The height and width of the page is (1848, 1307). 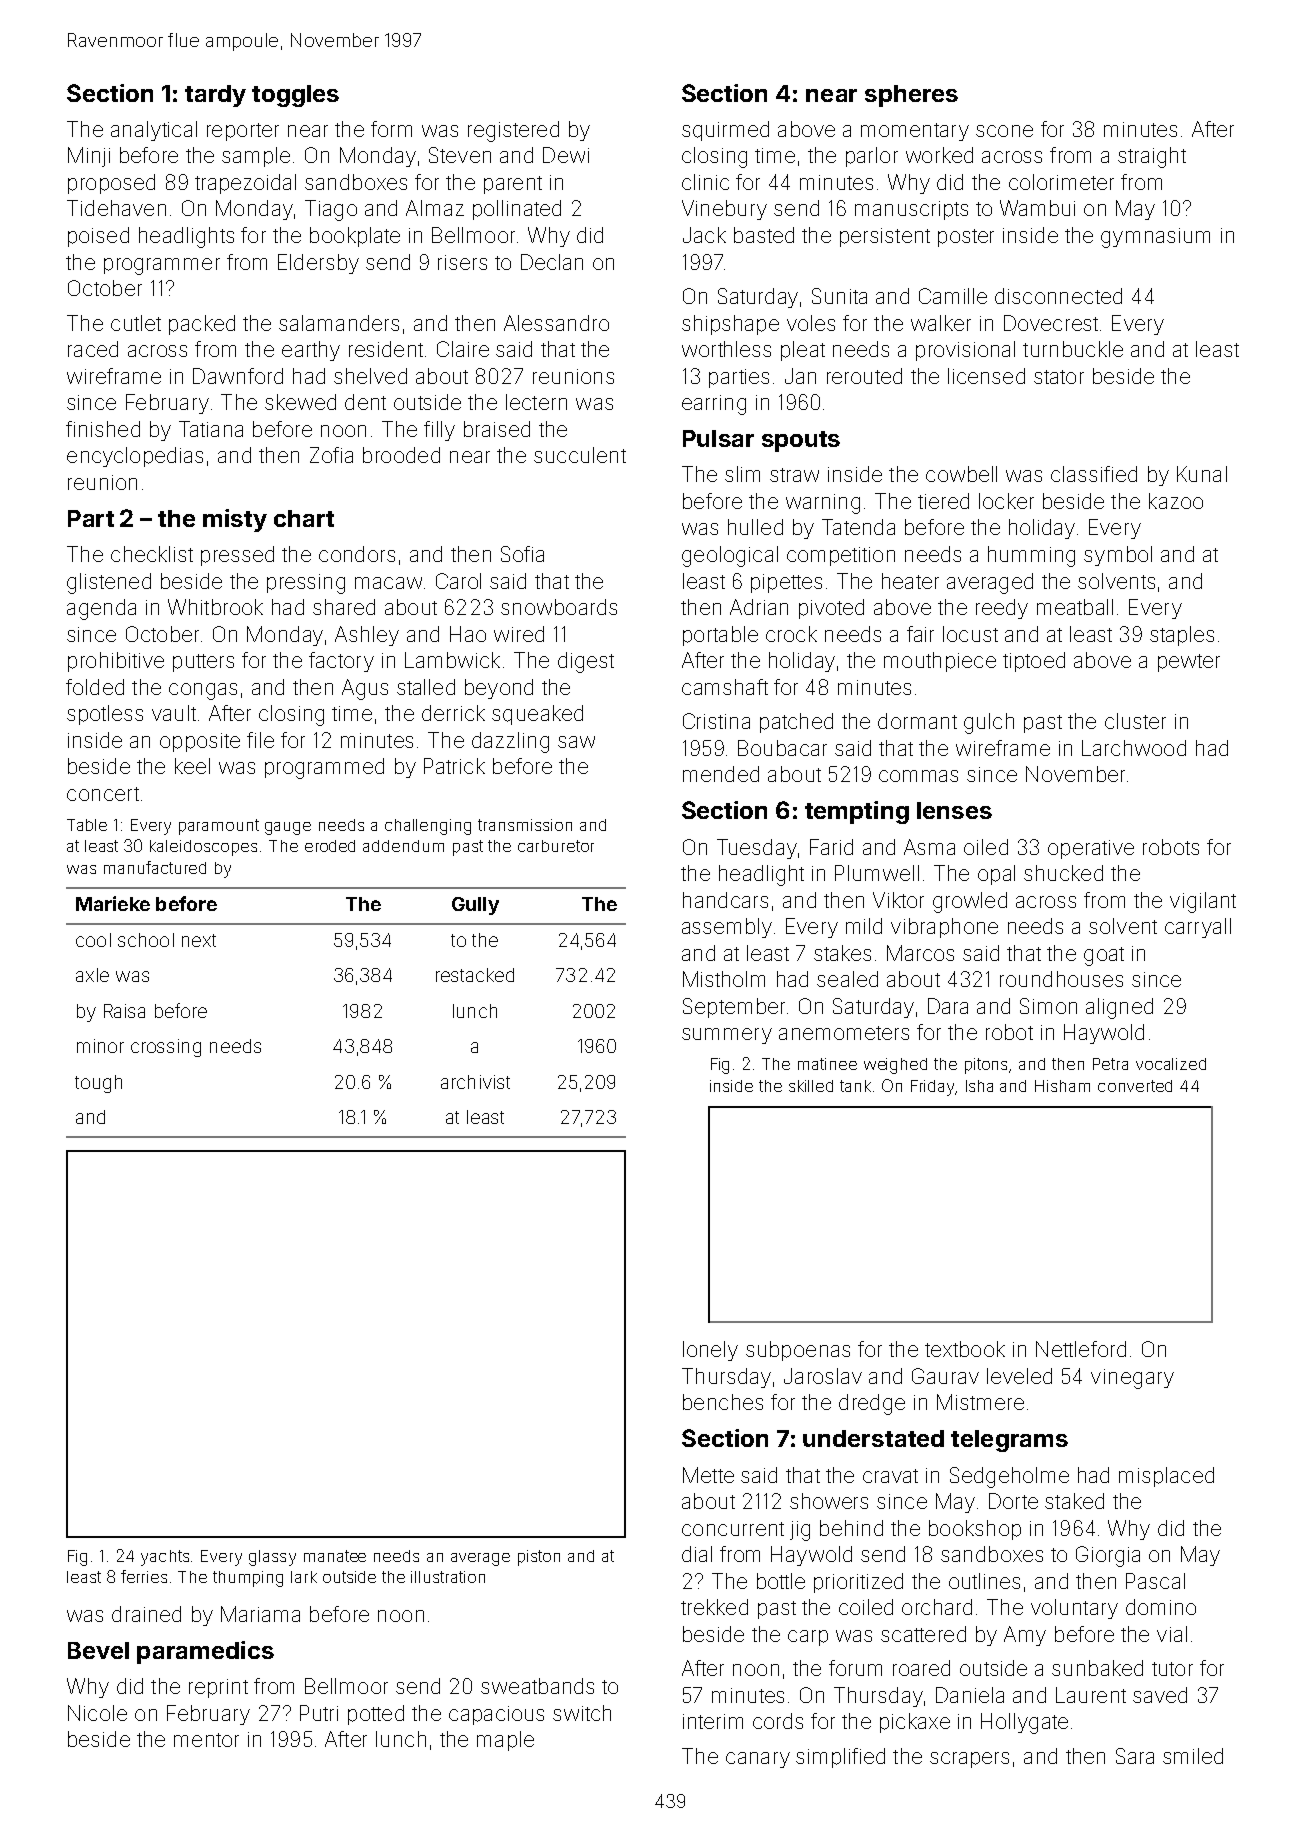 I want to click on warning, so click(x=823, y=504).
